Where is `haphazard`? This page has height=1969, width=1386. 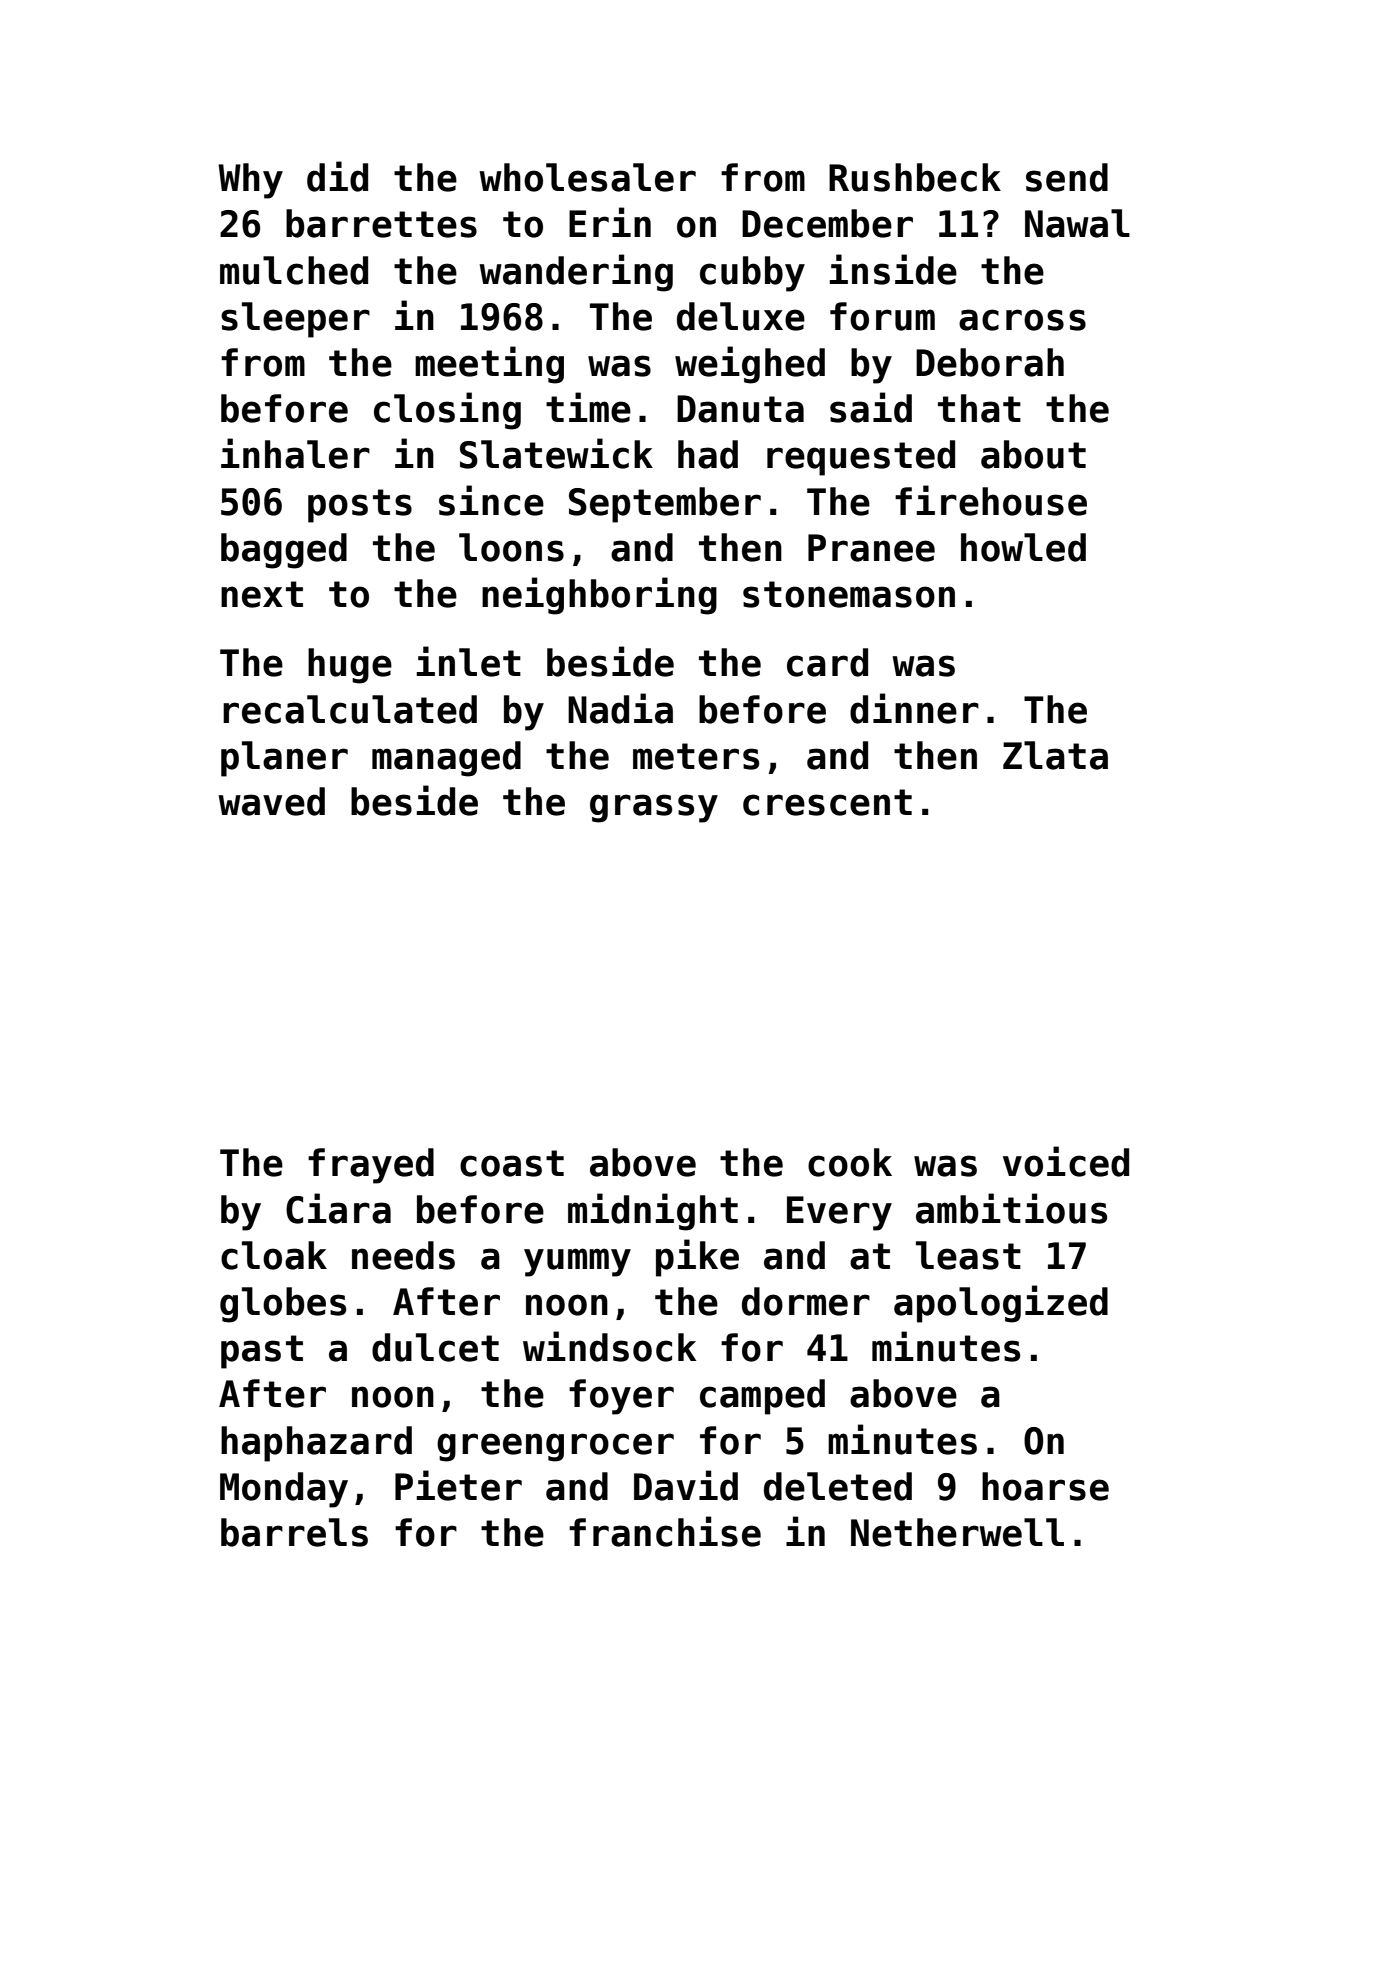
haphazard is located at coordinates (316, 1444).
